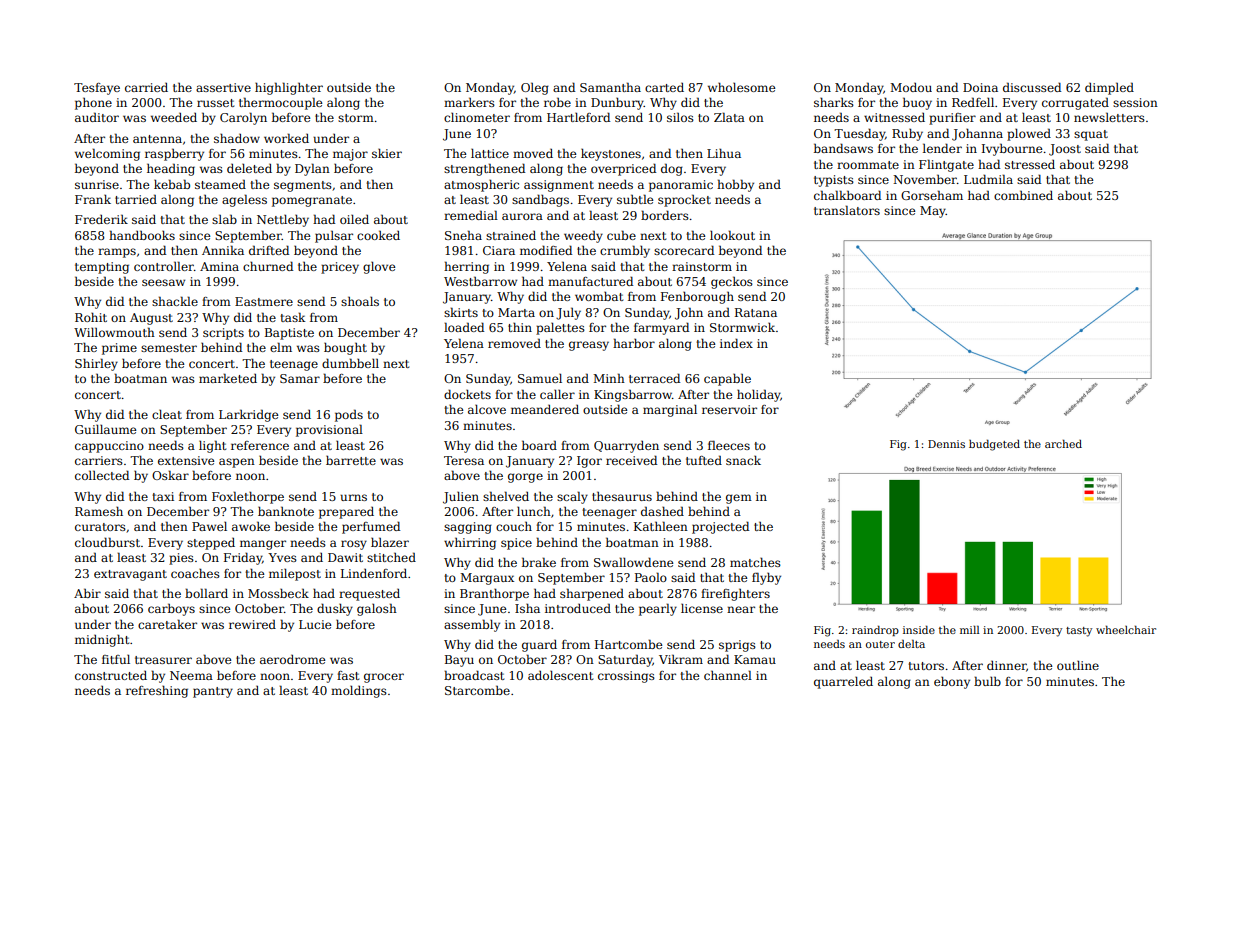 The image size is (1233, 952). I want to click on seesaw, so click(163, 282).
